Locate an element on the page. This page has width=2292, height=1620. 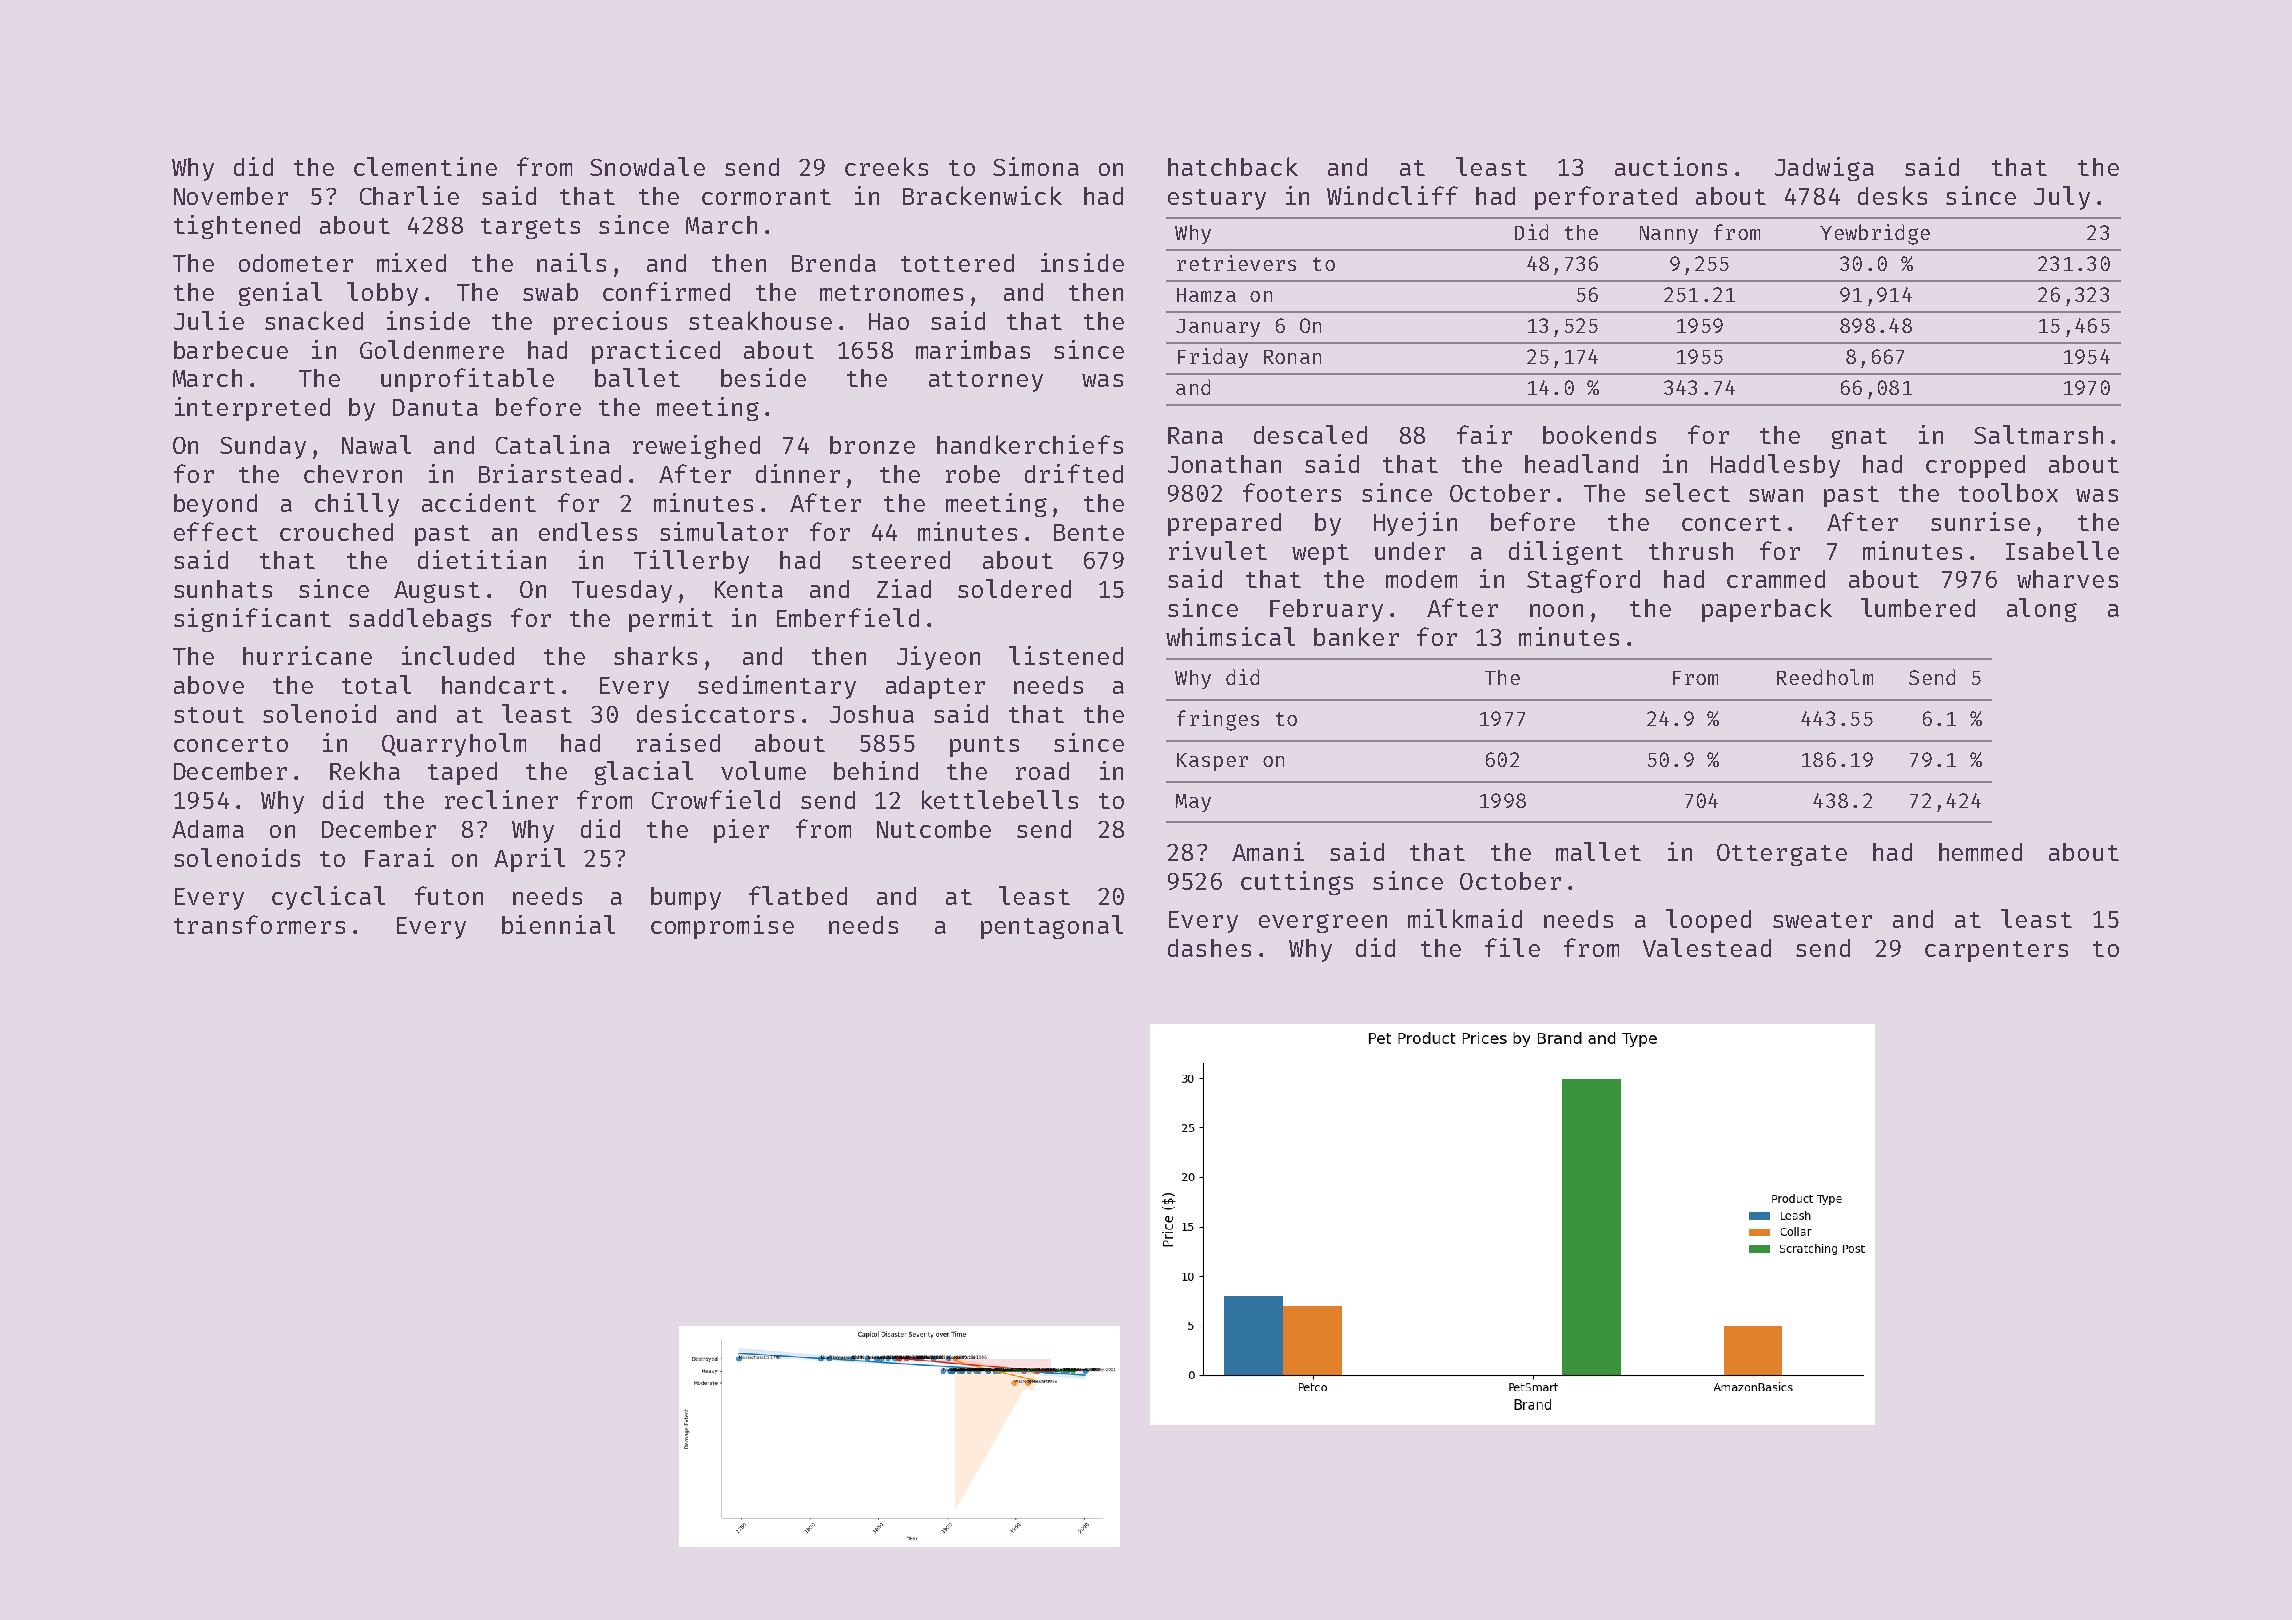
kettlebells is located at coordinates (1000, 799).
